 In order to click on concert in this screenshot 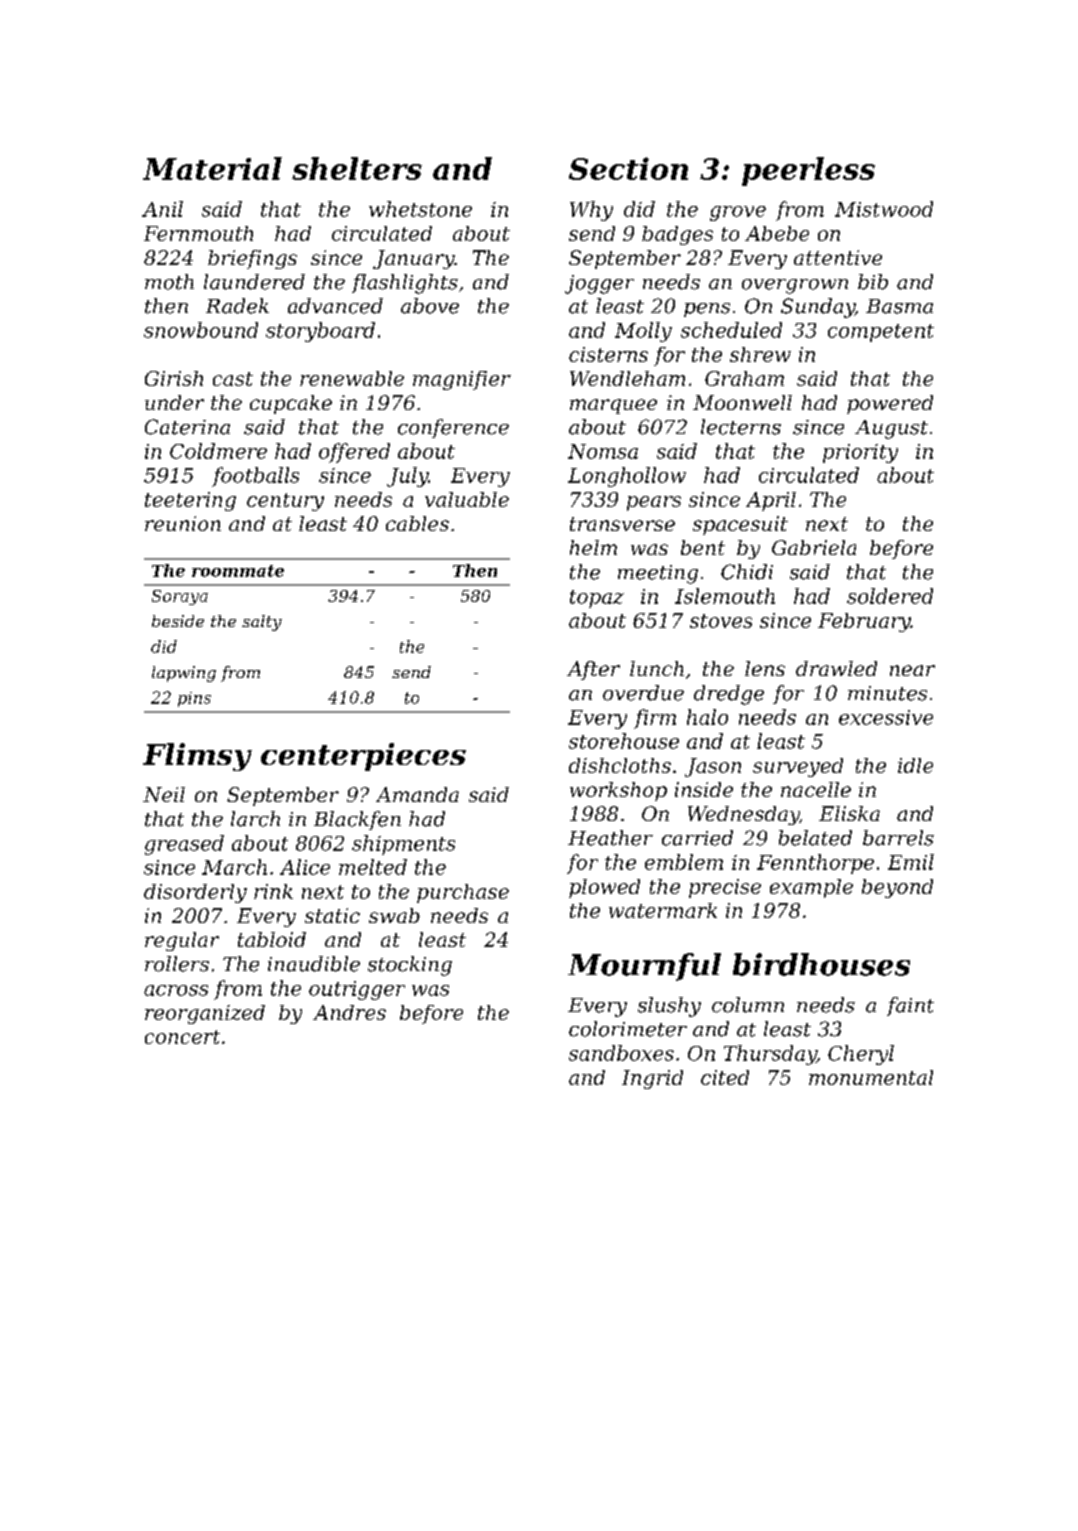, I will do `click(182, 1037)`.
